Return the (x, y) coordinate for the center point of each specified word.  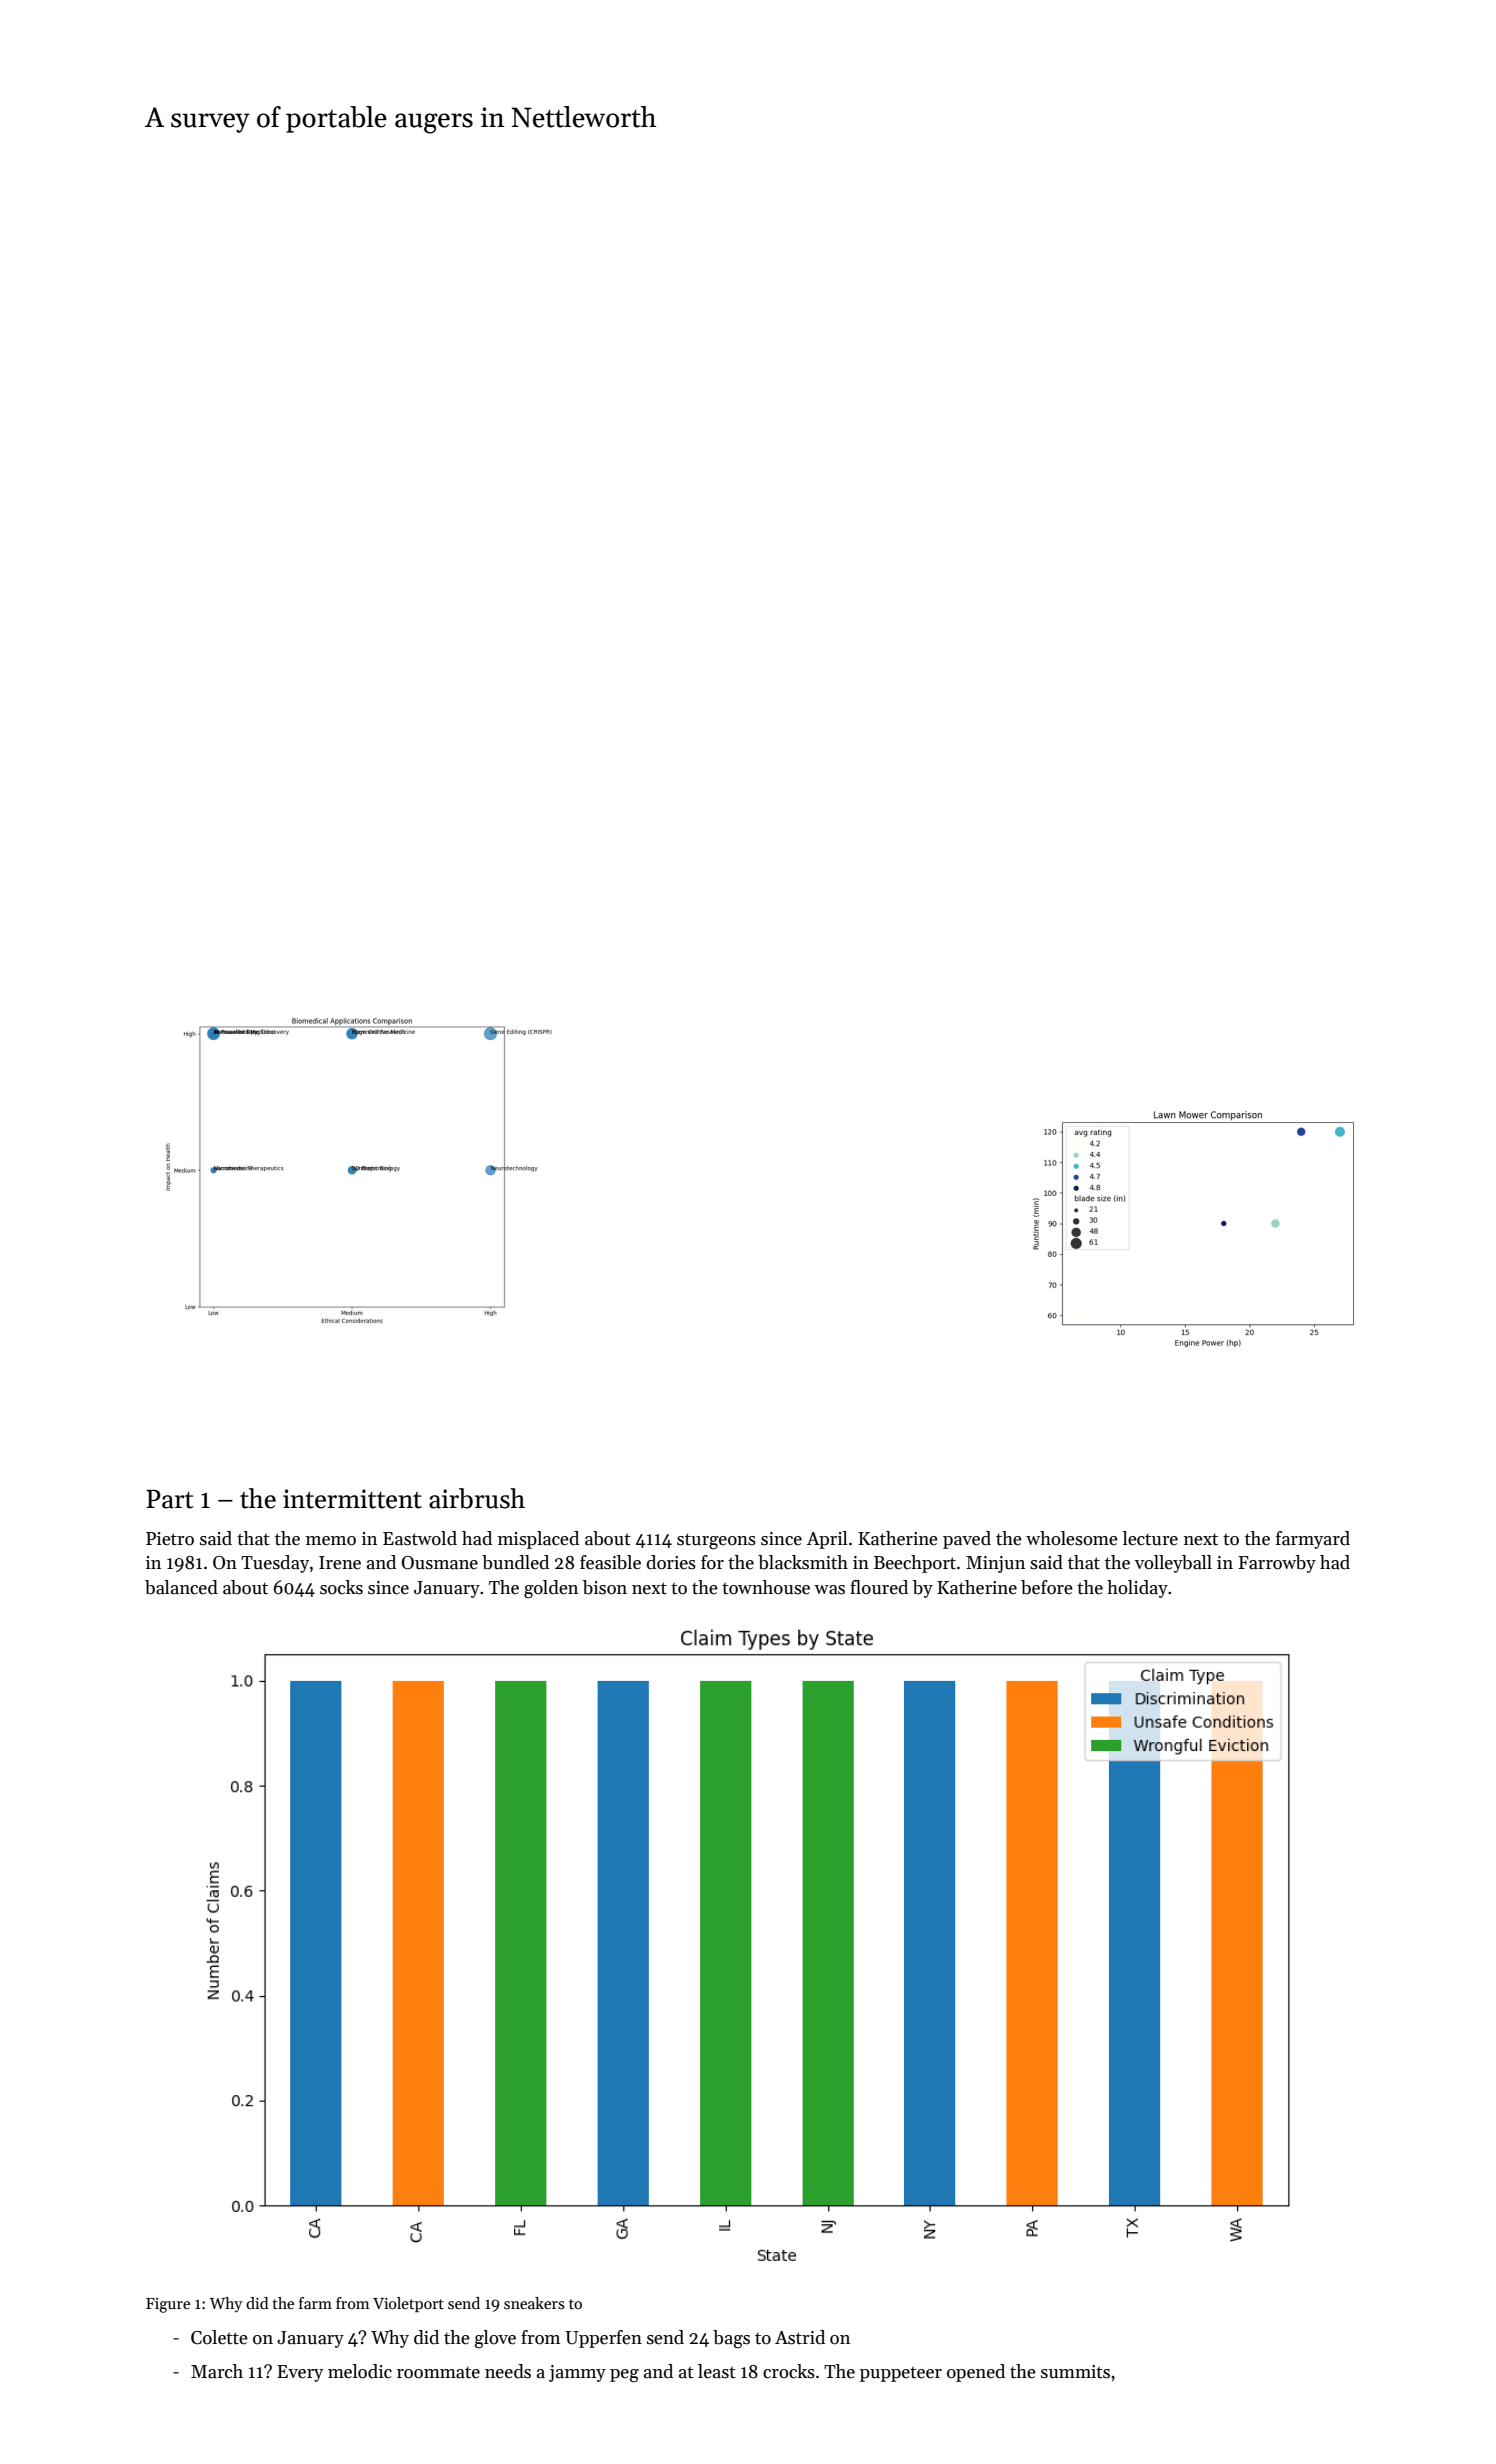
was (829, 1590)
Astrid (800, 2337)
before (1047, 1587)
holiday (1137, 1589)
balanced (181, 1587)
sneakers (534, 2303)
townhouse (766, 1587)
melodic (360, 2371)
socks (341, 1587)
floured (879, 1587)
